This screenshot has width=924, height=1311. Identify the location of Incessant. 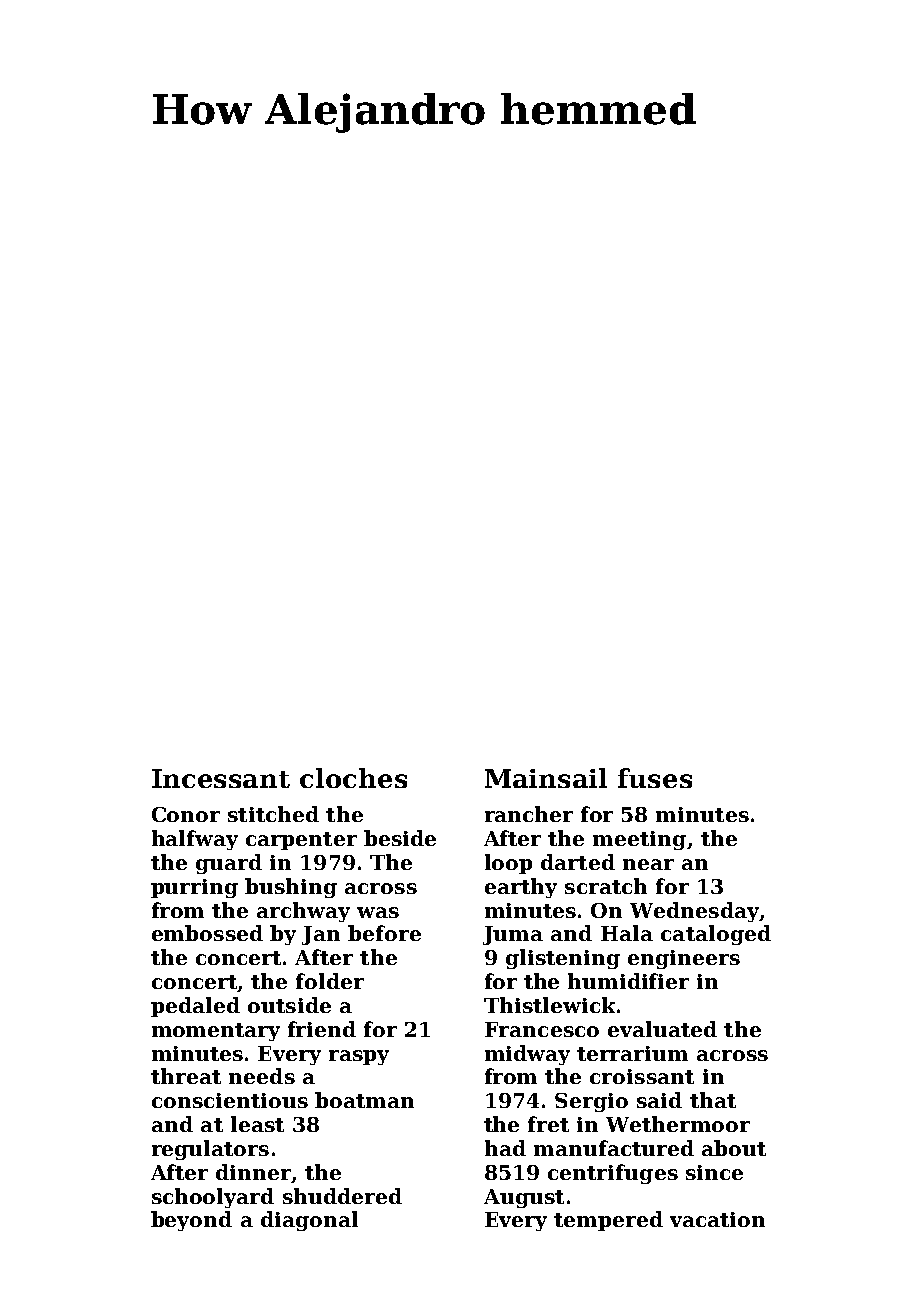
(221, 778).
